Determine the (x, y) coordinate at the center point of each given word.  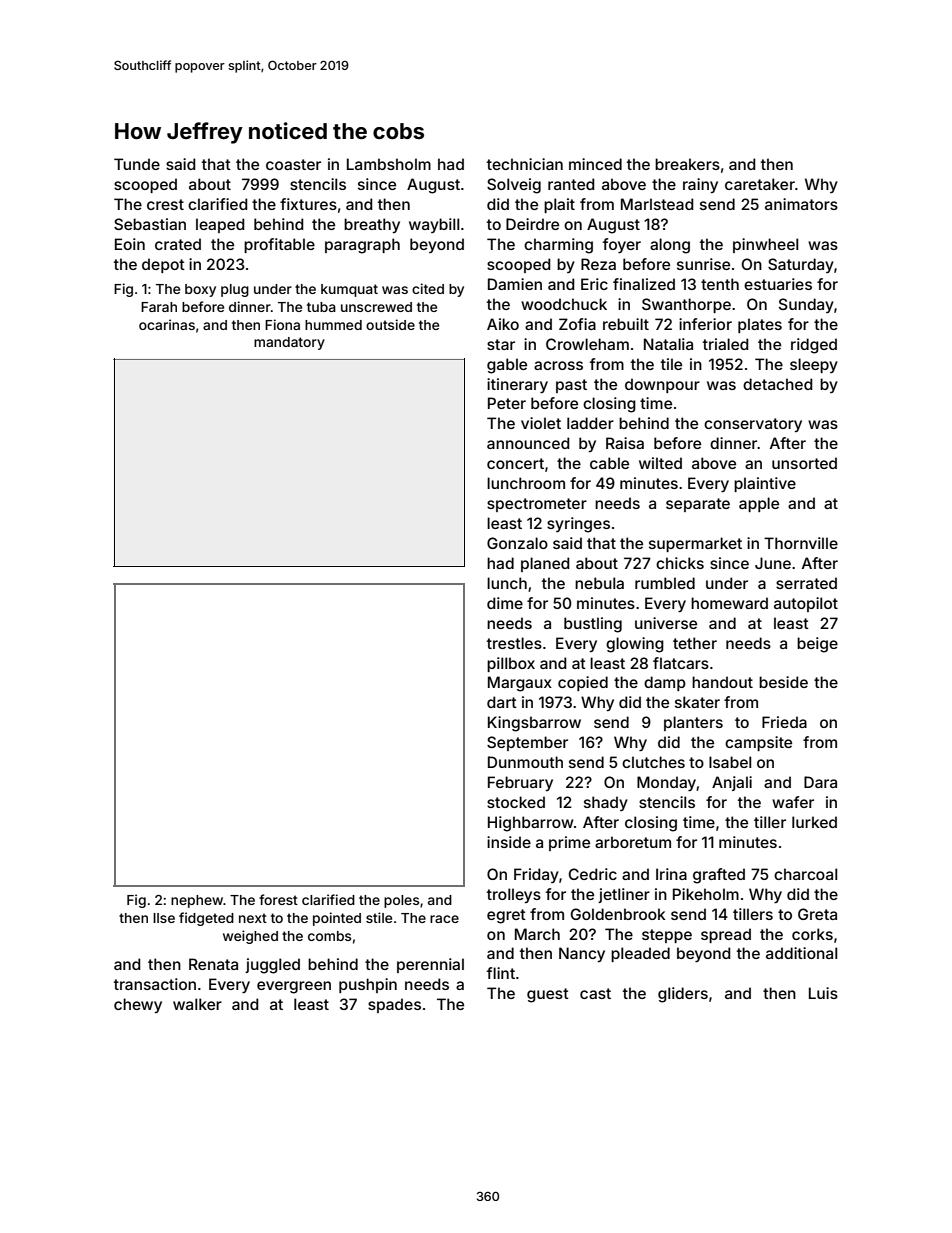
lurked (814, 822)
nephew (197, 901)
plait (559, 205)
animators (801, 204)
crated (178, 244)
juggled (272, 966)
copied (583, 683)
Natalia (668, 344)
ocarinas (167, 324)
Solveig (514, 186)
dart (502, 702)
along (670, 246)
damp (665, 683)
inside (509, 842)
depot (163, 265)
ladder (590, 423)
